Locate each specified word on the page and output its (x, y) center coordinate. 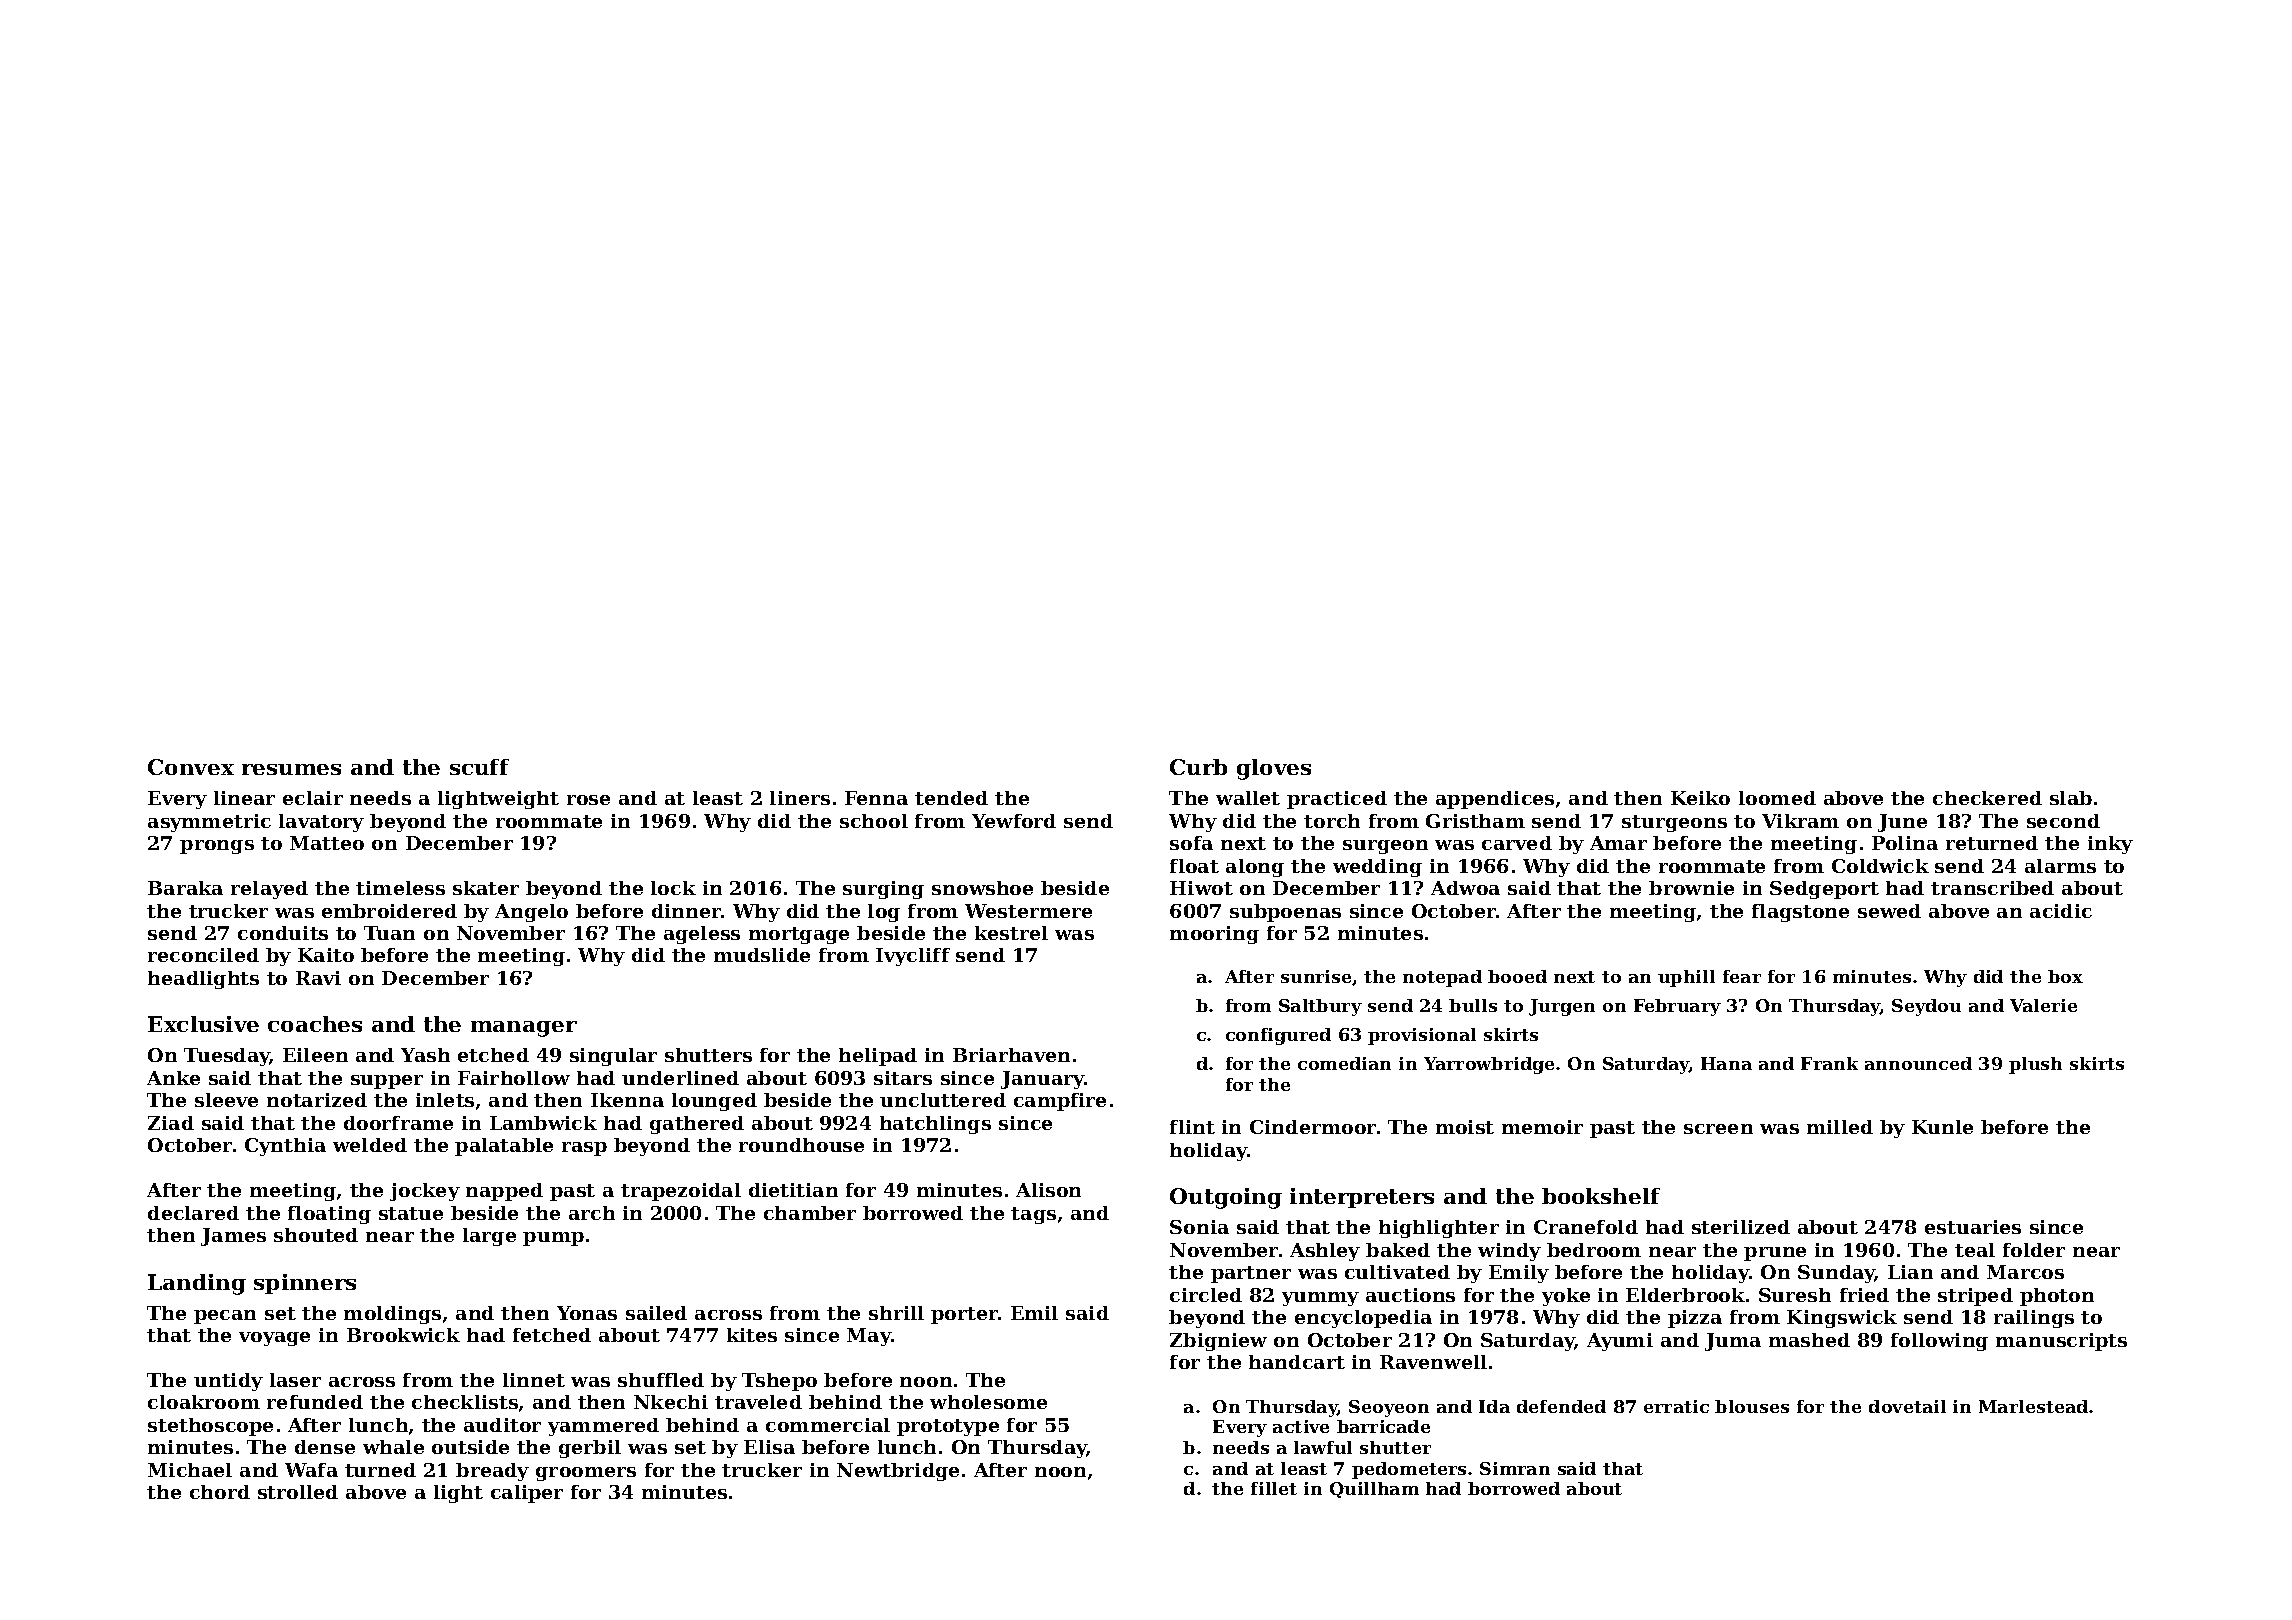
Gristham (1475, 821)
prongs (217, 847)
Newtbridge (898, 1472)
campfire (1060, 1102)
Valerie (2043, 1005)
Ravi (318, 978)
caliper (527, 1494)
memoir (1542, 1127)
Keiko (1700, 798)
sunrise (1316, 976)
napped (504, 1192)
